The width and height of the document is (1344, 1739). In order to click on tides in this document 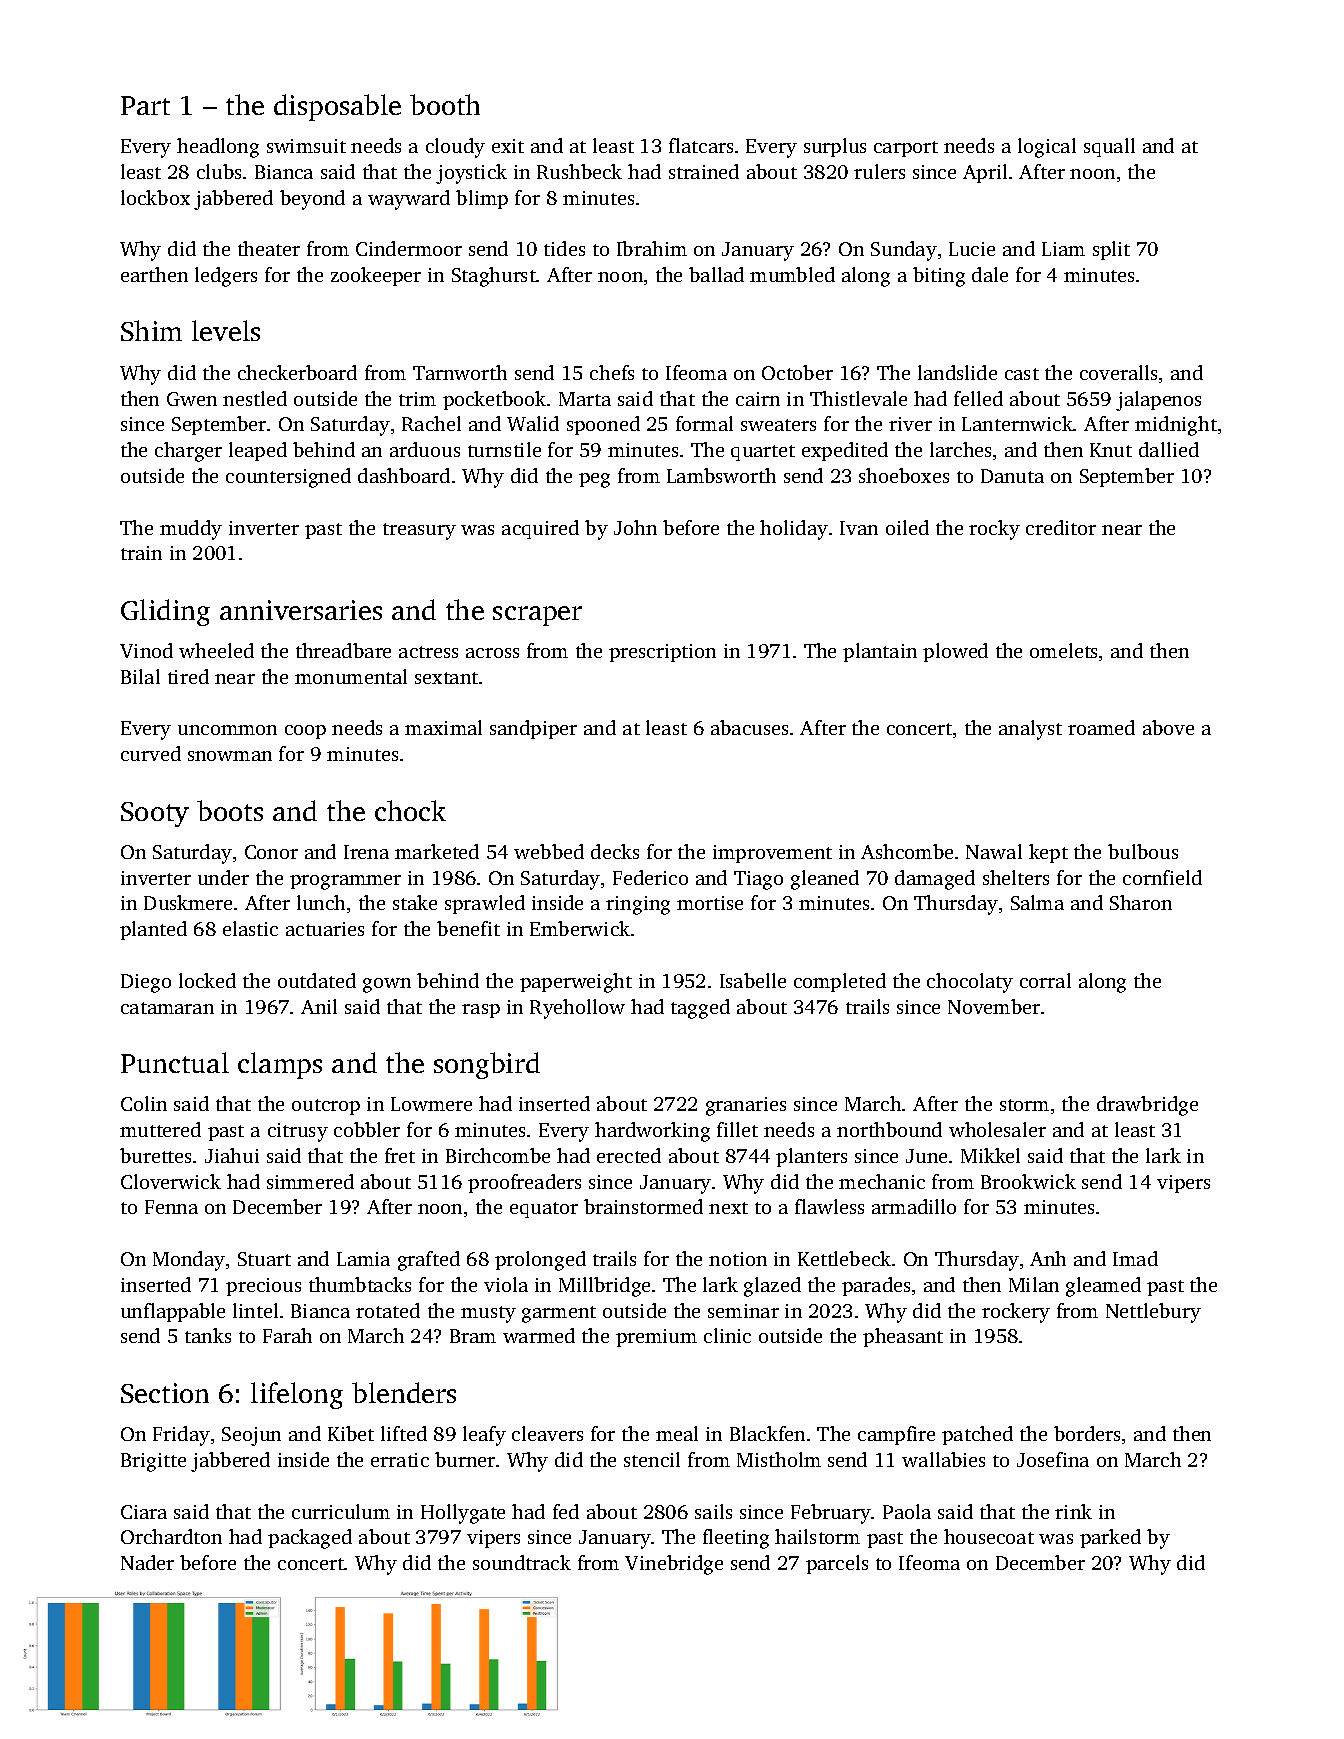, I will do `click(564, 248)`.
